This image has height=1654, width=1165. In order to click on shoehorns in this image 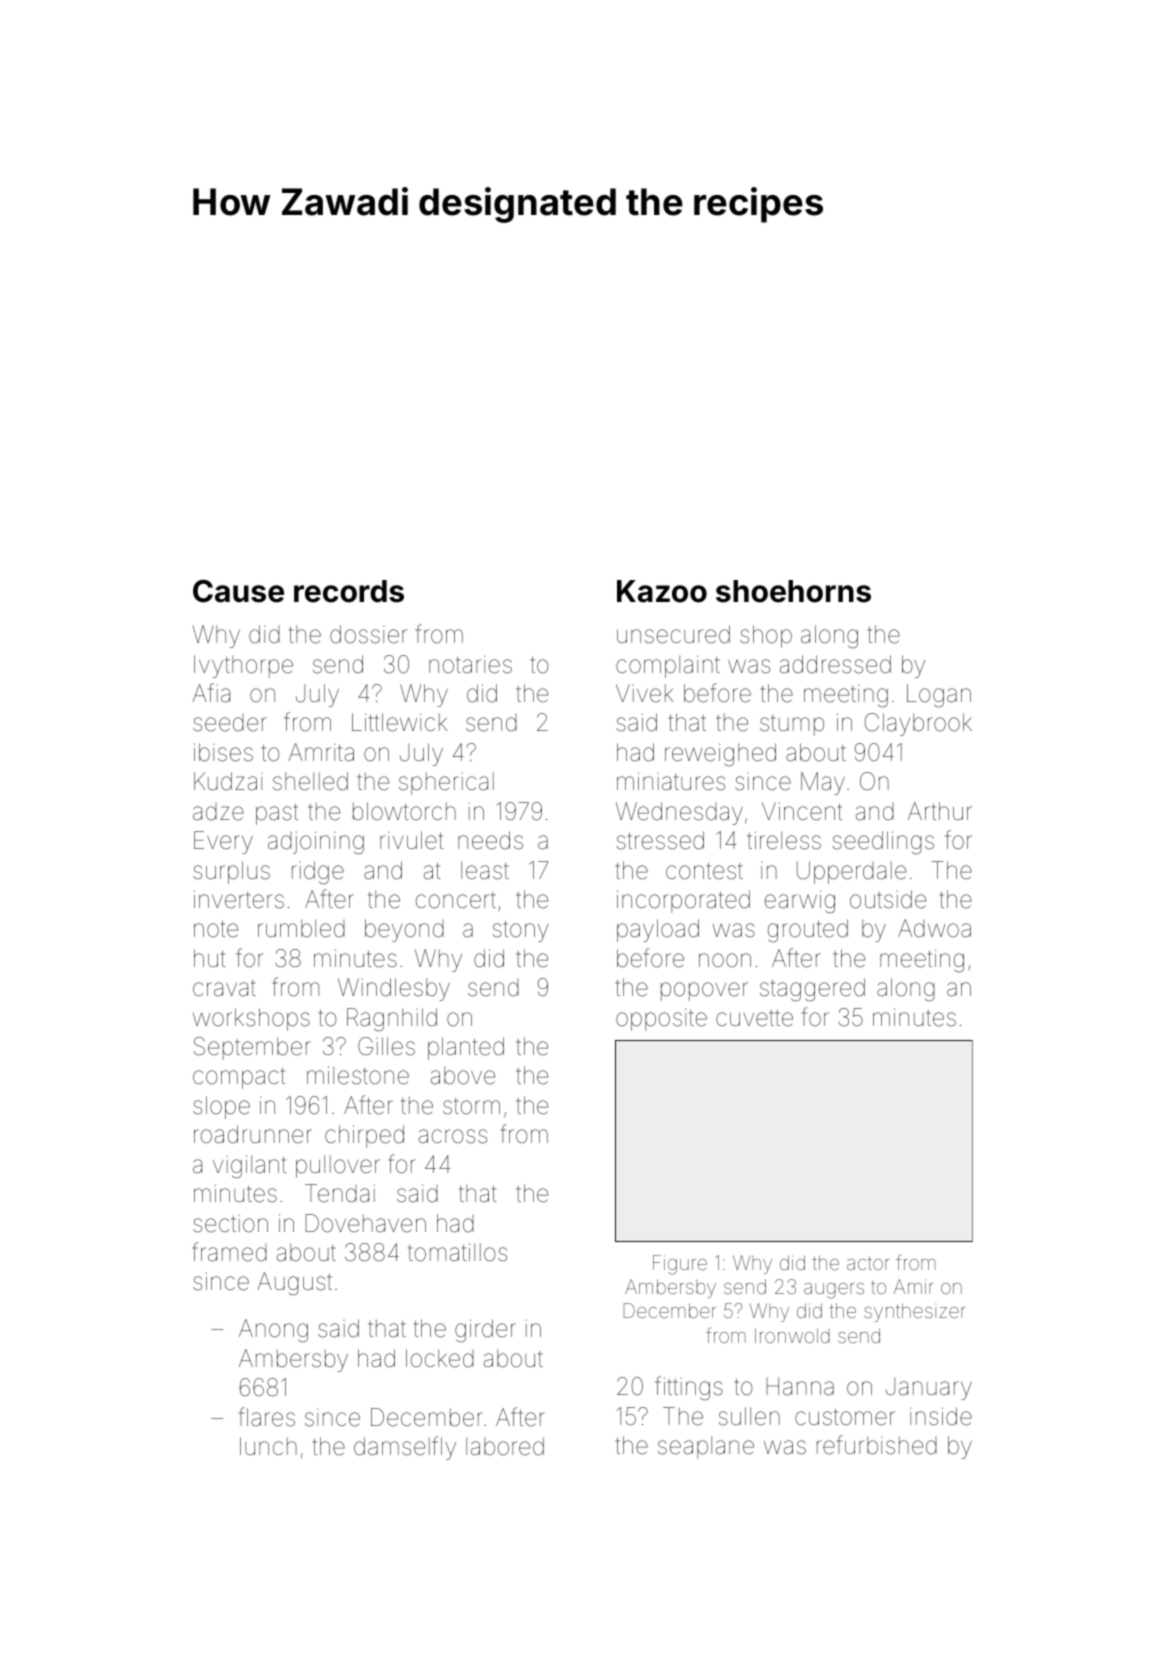, I will do `click(793, 591)`.
